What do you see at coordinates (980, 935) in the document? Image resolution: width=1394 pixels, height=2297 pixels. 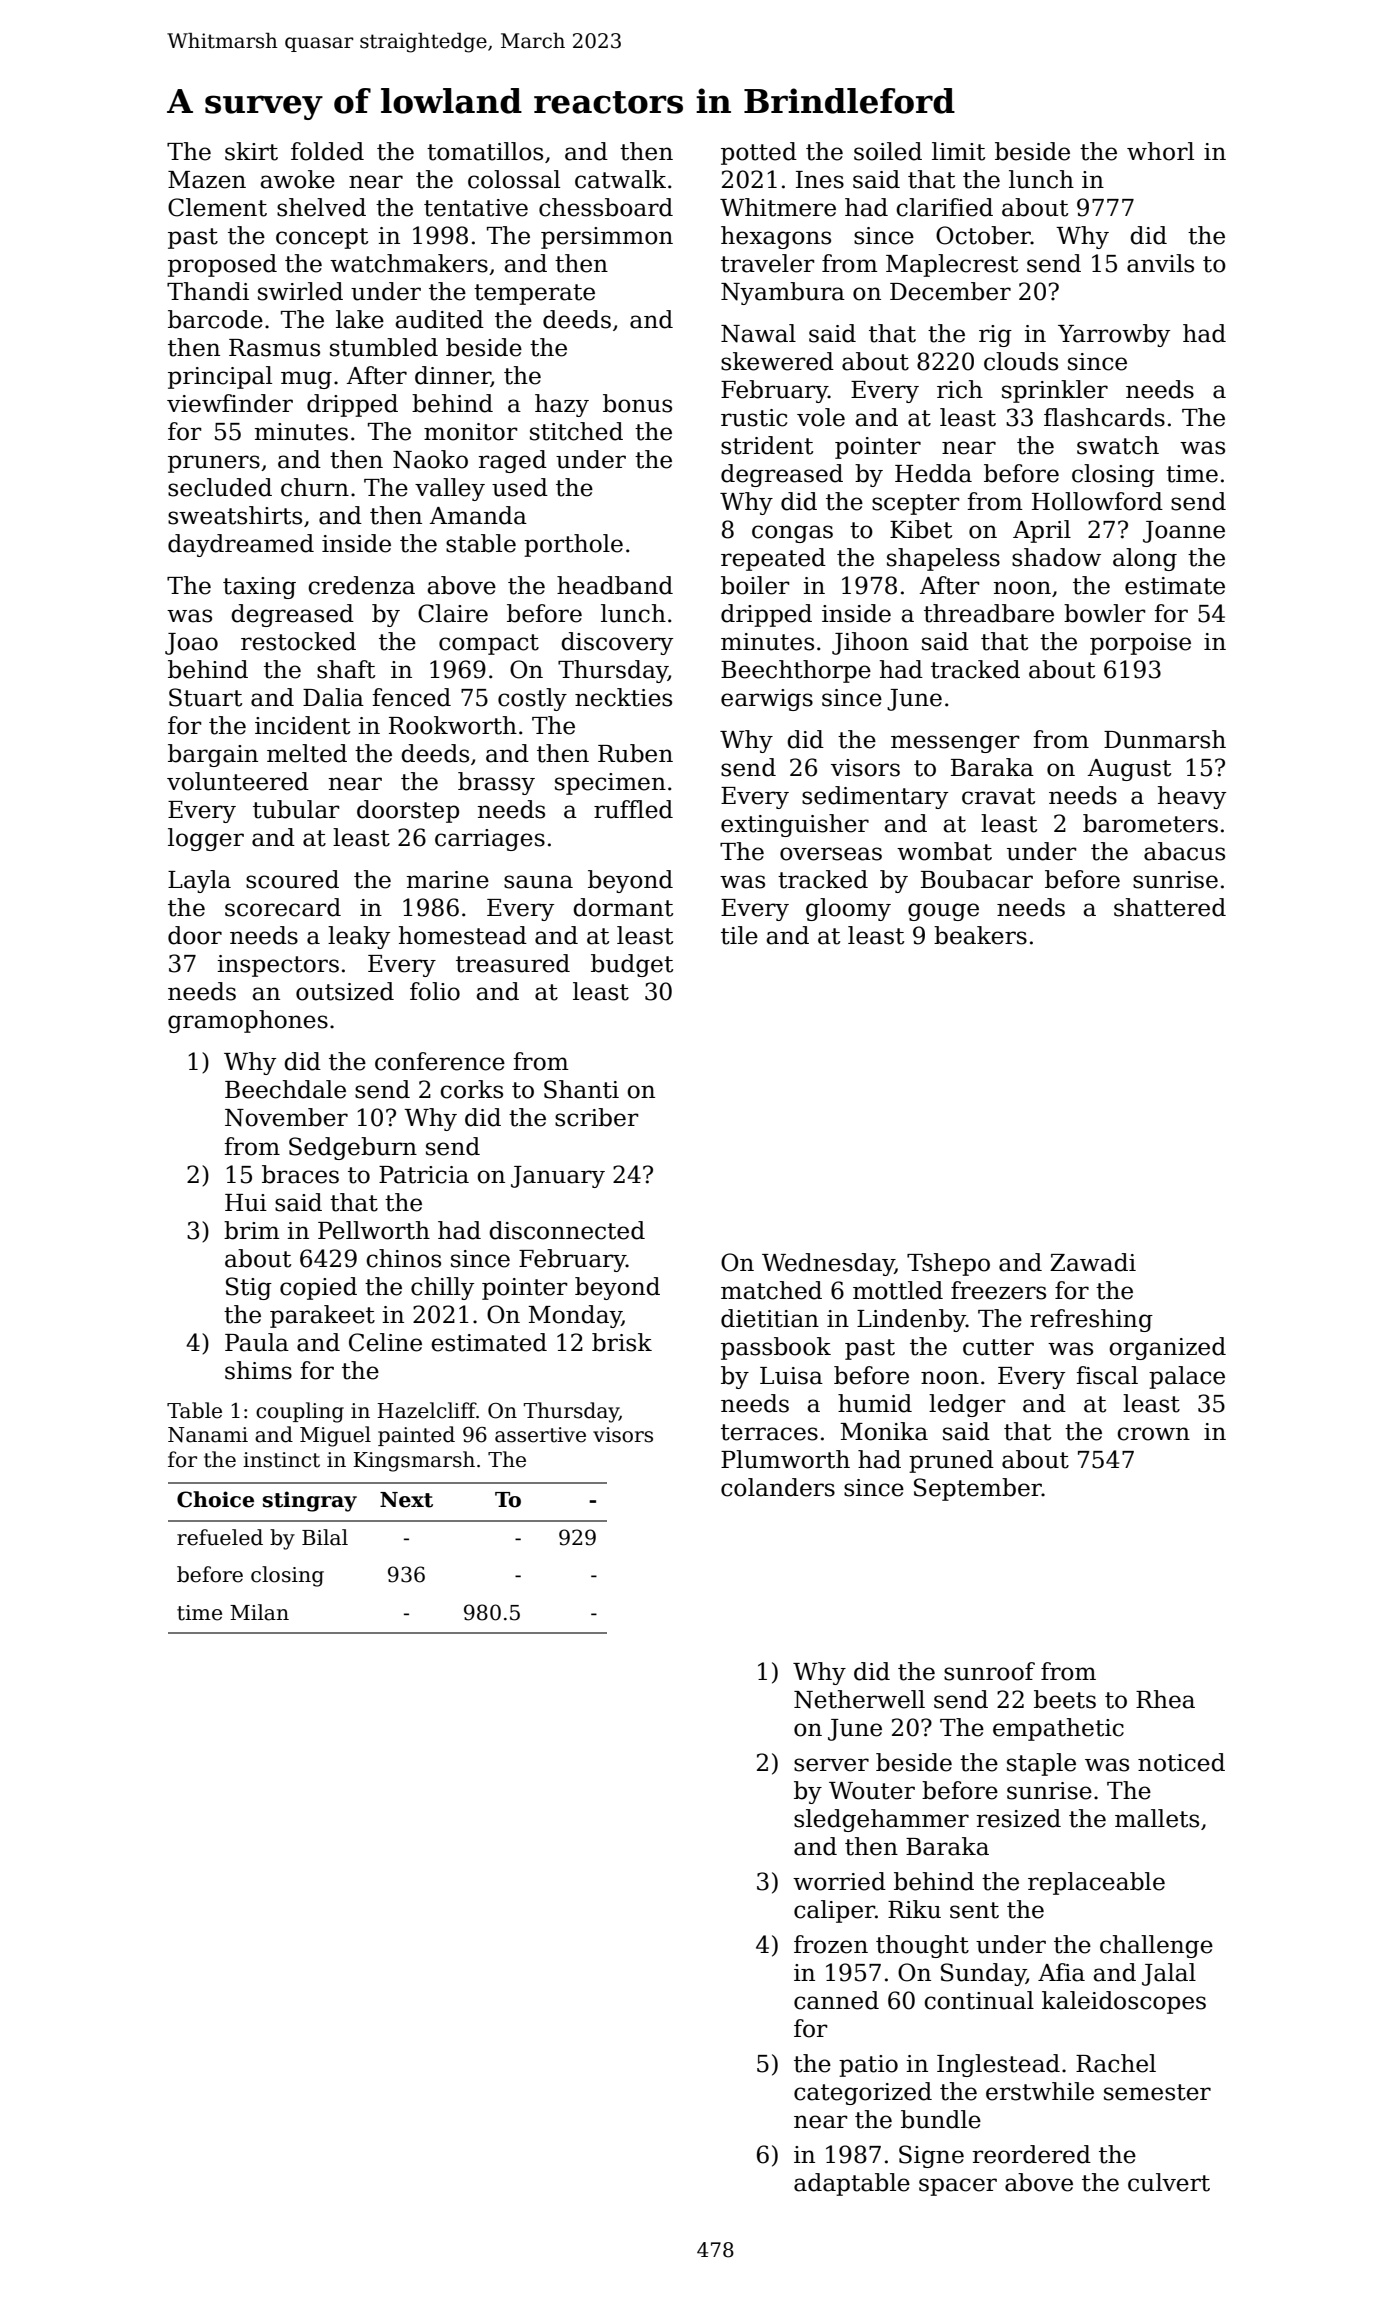 I see `beakers` at bounding box center [980, 935].
